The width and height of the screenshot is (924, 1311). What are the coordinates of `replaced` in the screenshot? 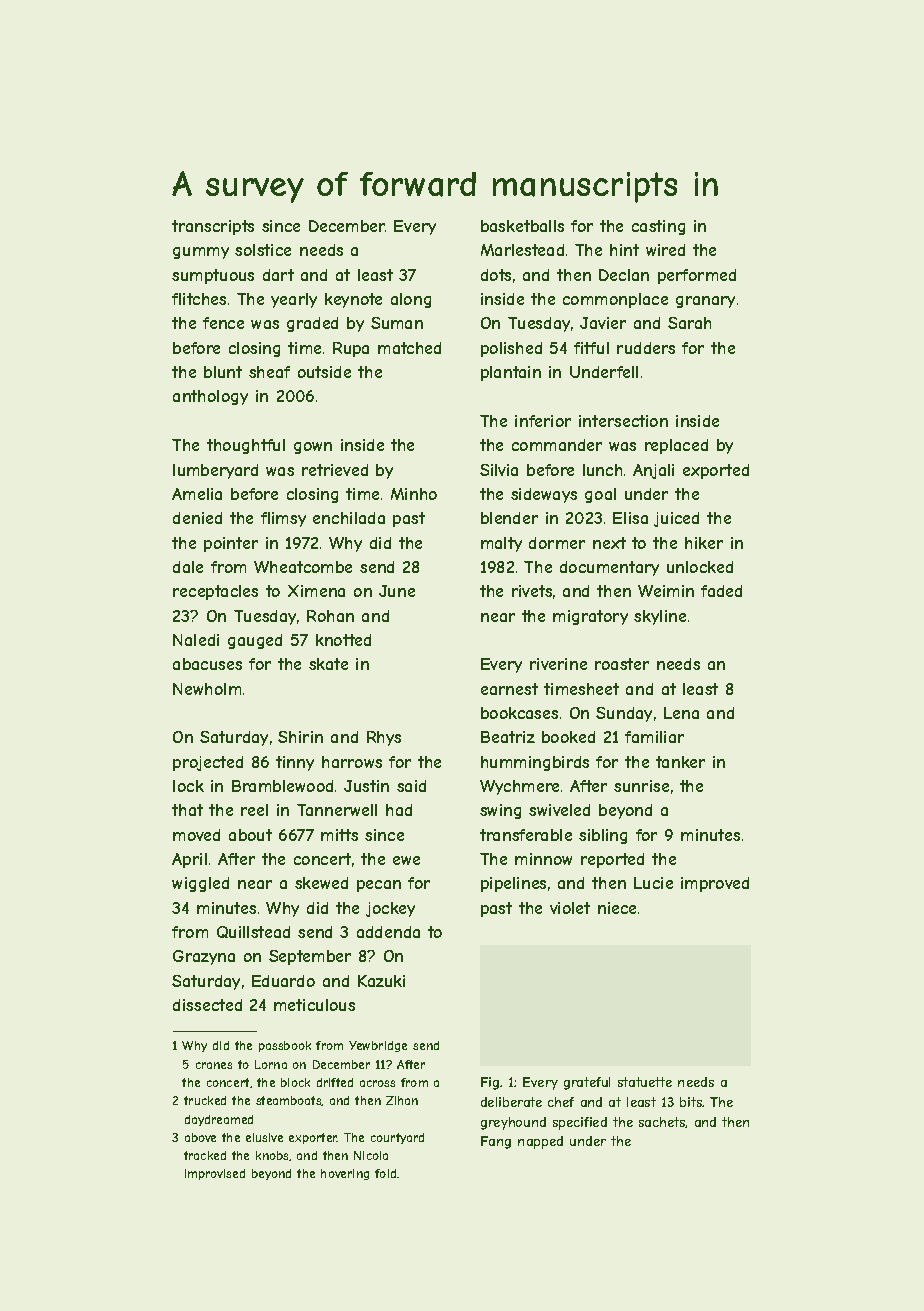 It's located at (676, 446).
